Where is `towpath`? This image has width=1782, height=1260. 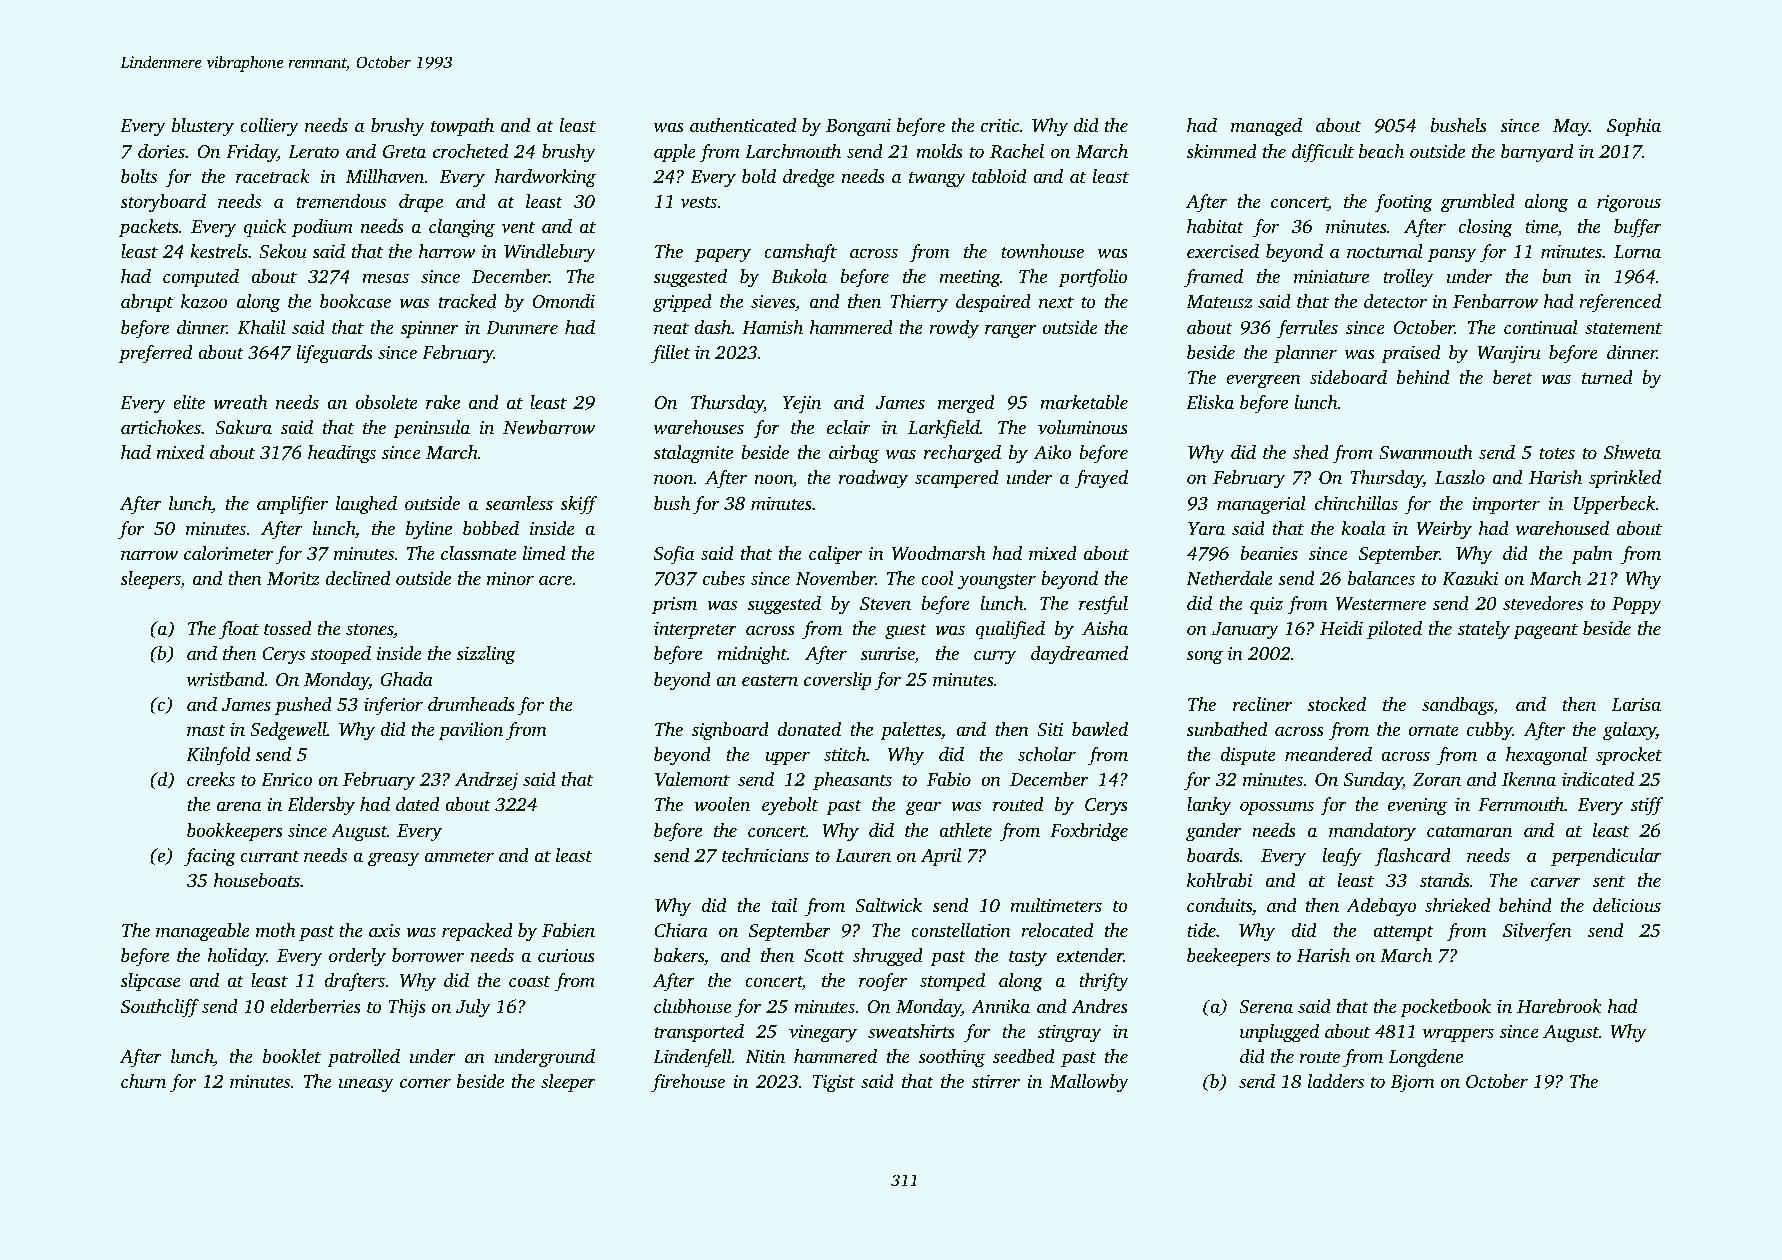
towpath is located at coordinates (462, 127).
